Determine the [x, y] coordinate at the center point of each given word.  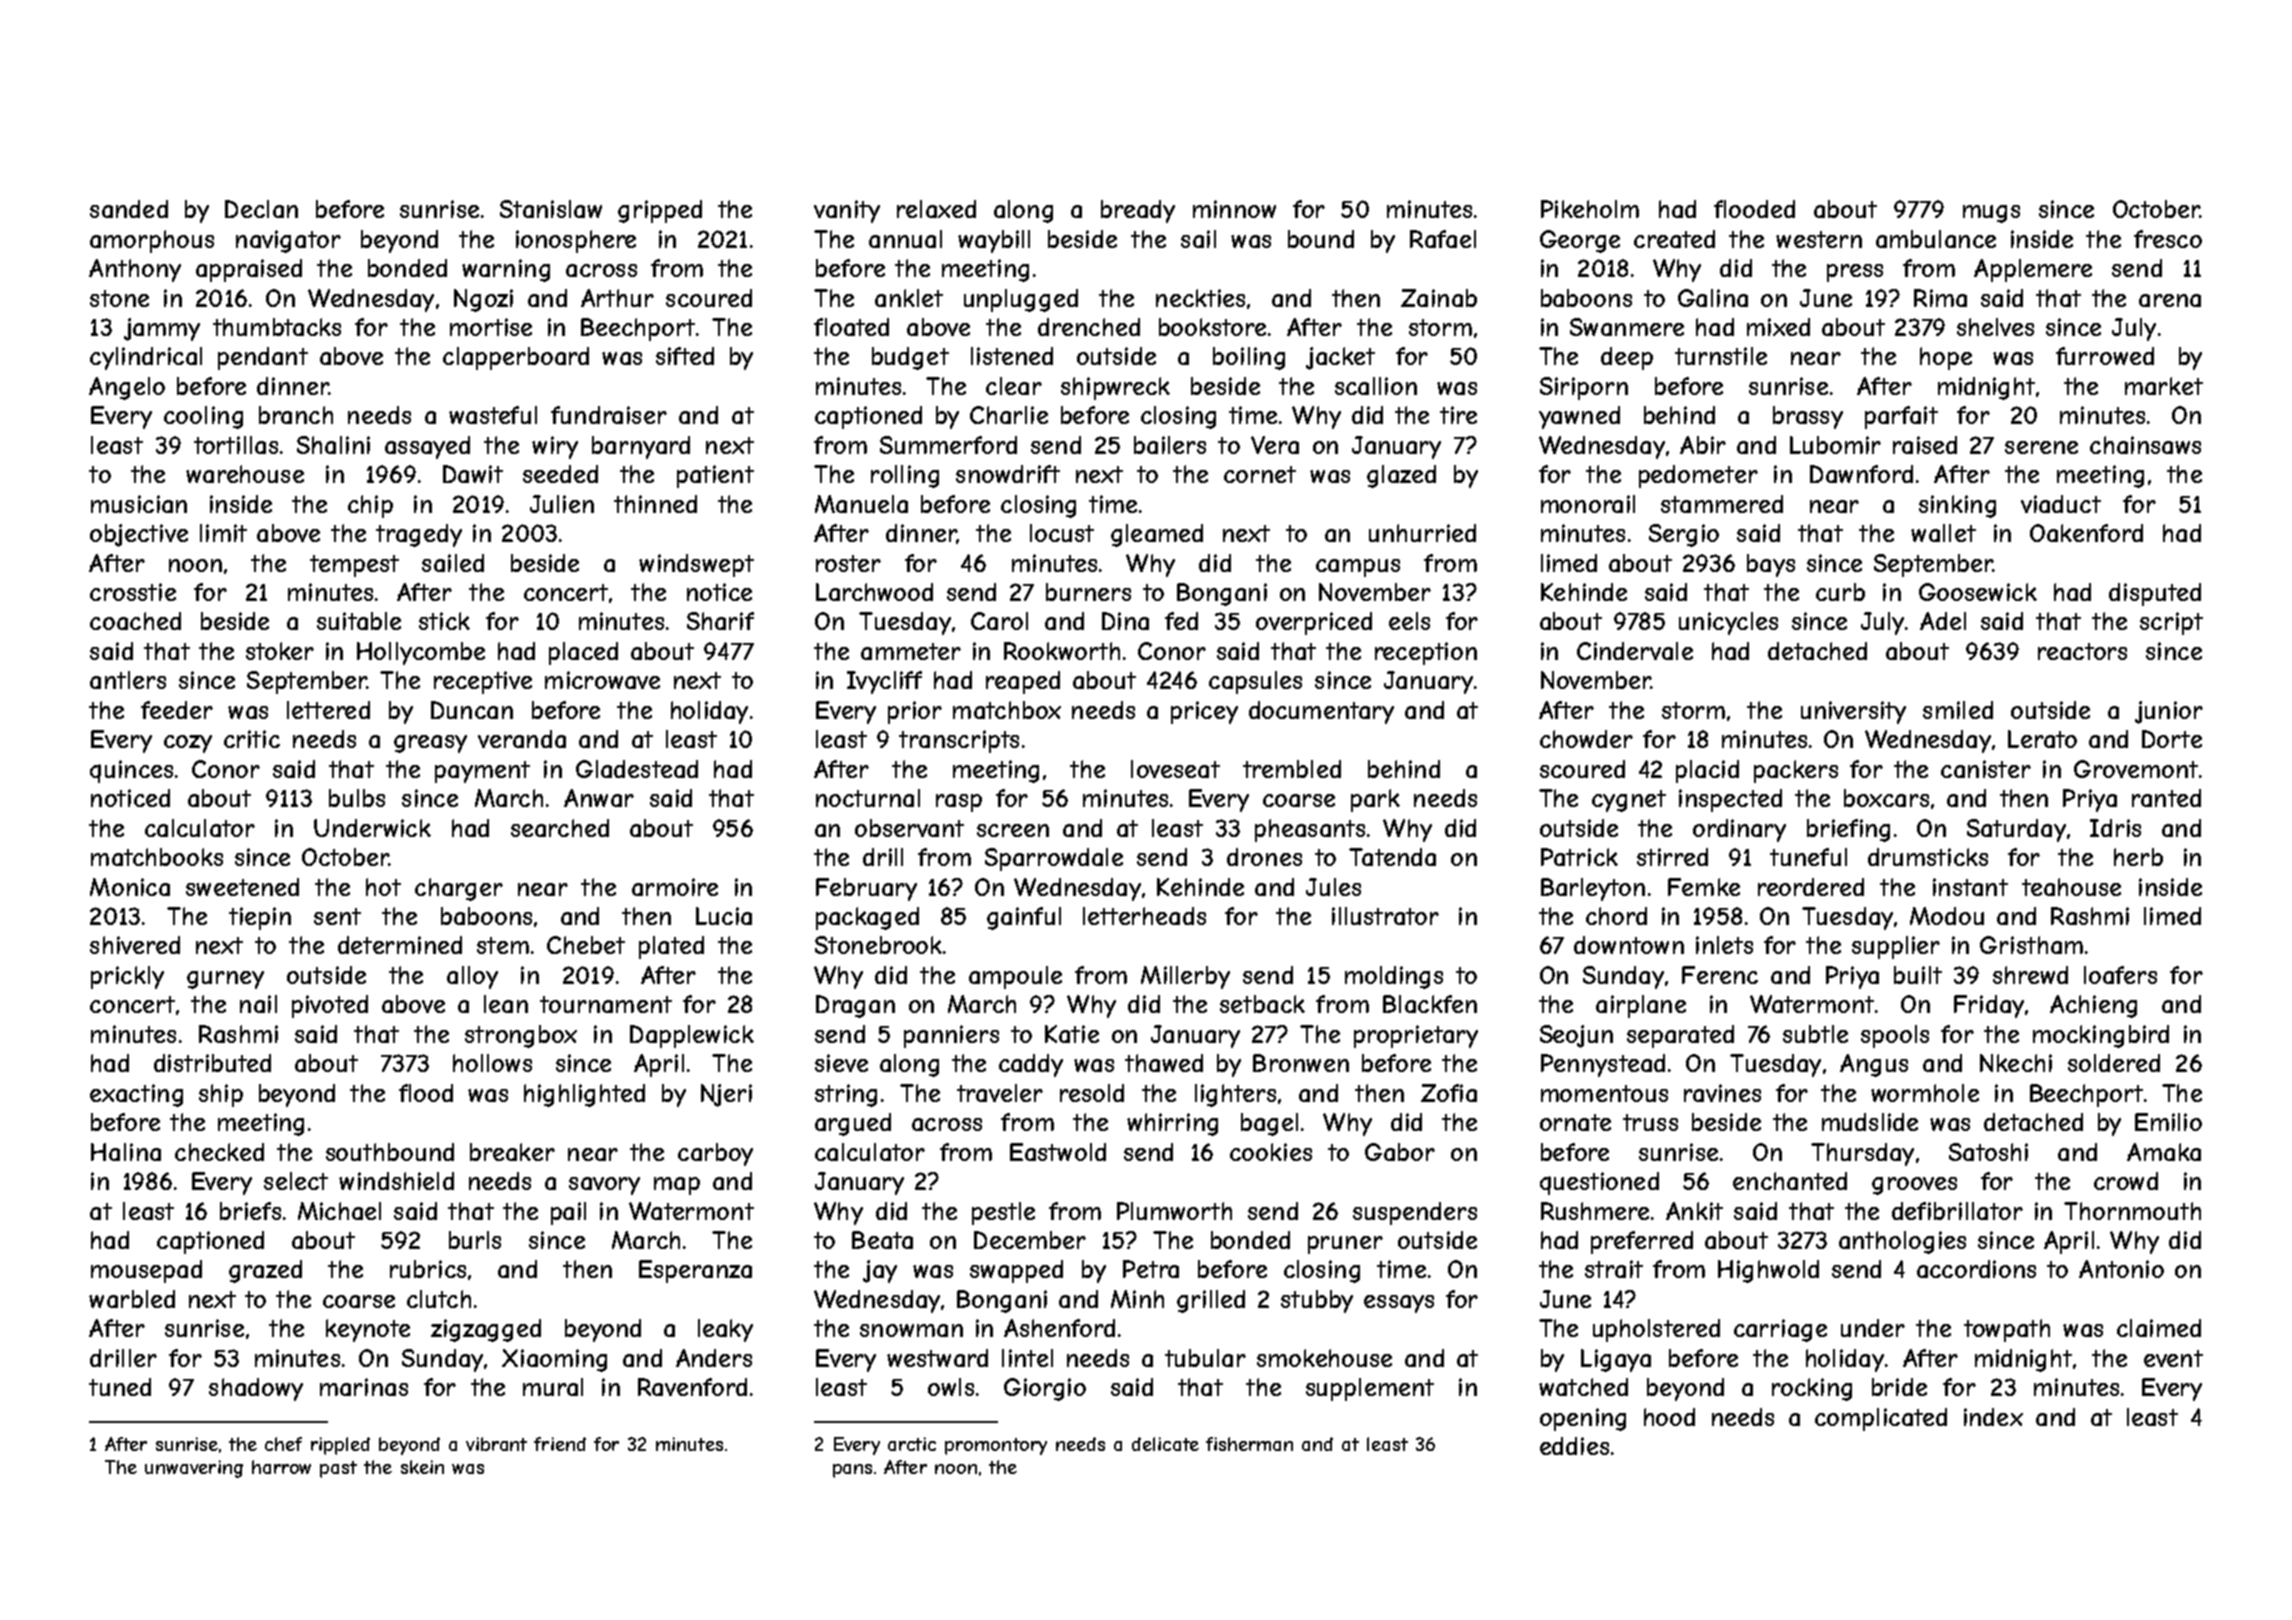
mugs [1991, 214]
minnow [1234, 209]
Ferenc [1720, 975]
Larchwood [874, 592]
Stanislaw [551, 209]
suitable [359, 621]
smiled [1958, 710]
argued [853, 1124]
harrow [281, 1467]
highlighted [584, 1095]
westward [937, 1358]
